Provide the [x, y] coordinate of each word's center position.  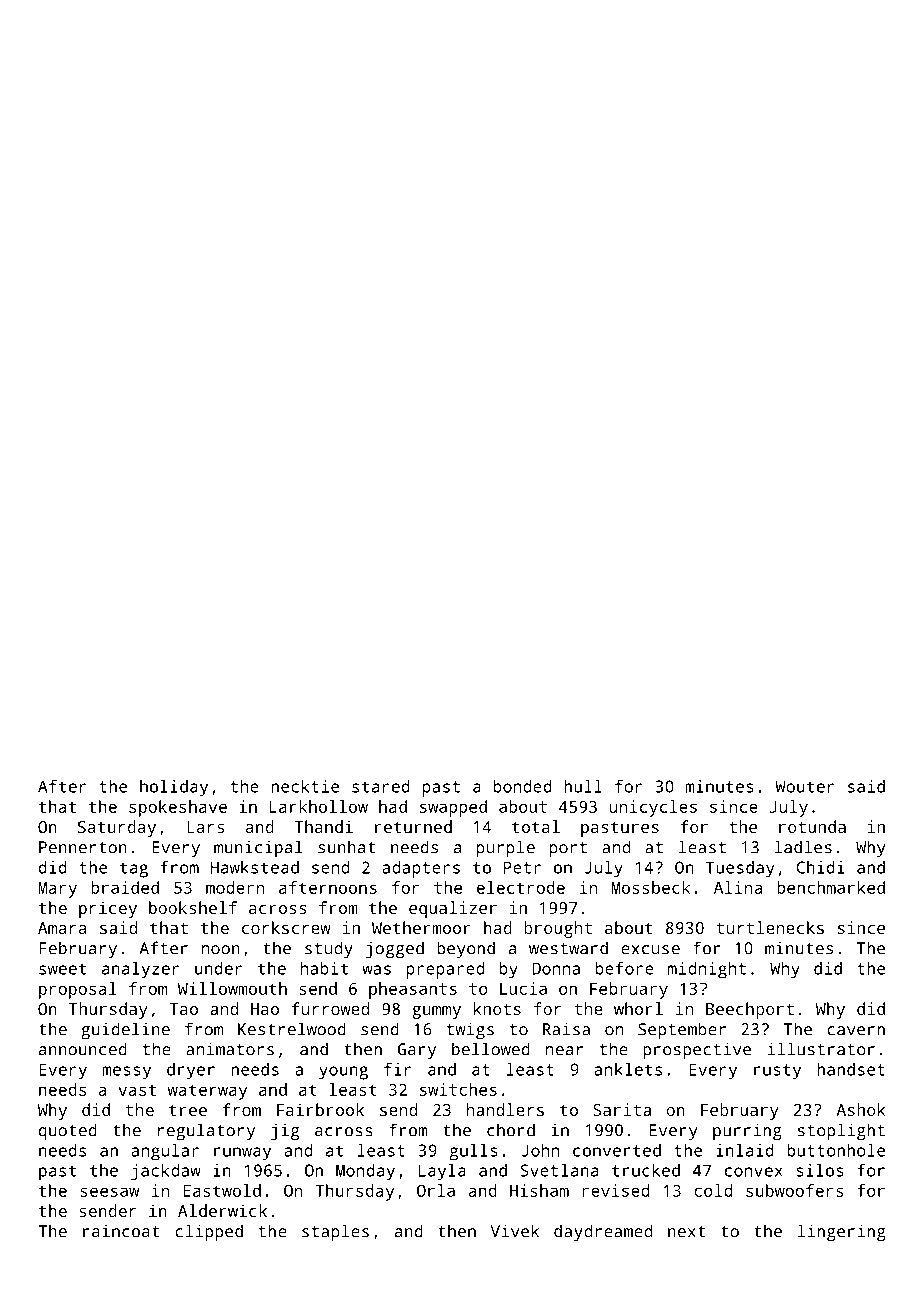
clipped [209, 1233]
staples [335, 1233]
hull [583, 786]
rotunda [812, 826]
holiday [174, 788]
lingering [842, 1232]
